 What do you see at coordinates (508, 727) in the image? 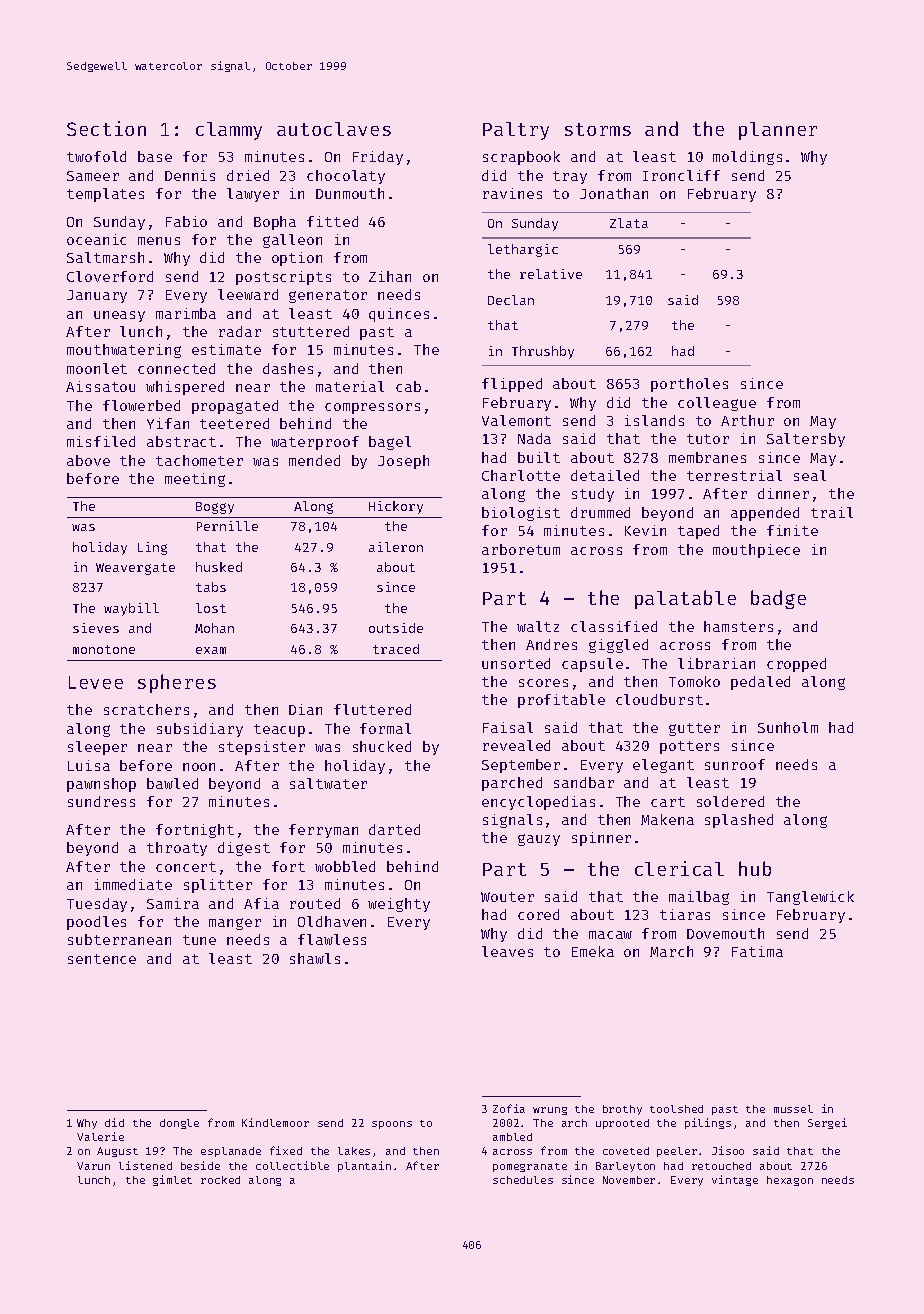
I see `Faisal` at bounding box center [508, 727].
